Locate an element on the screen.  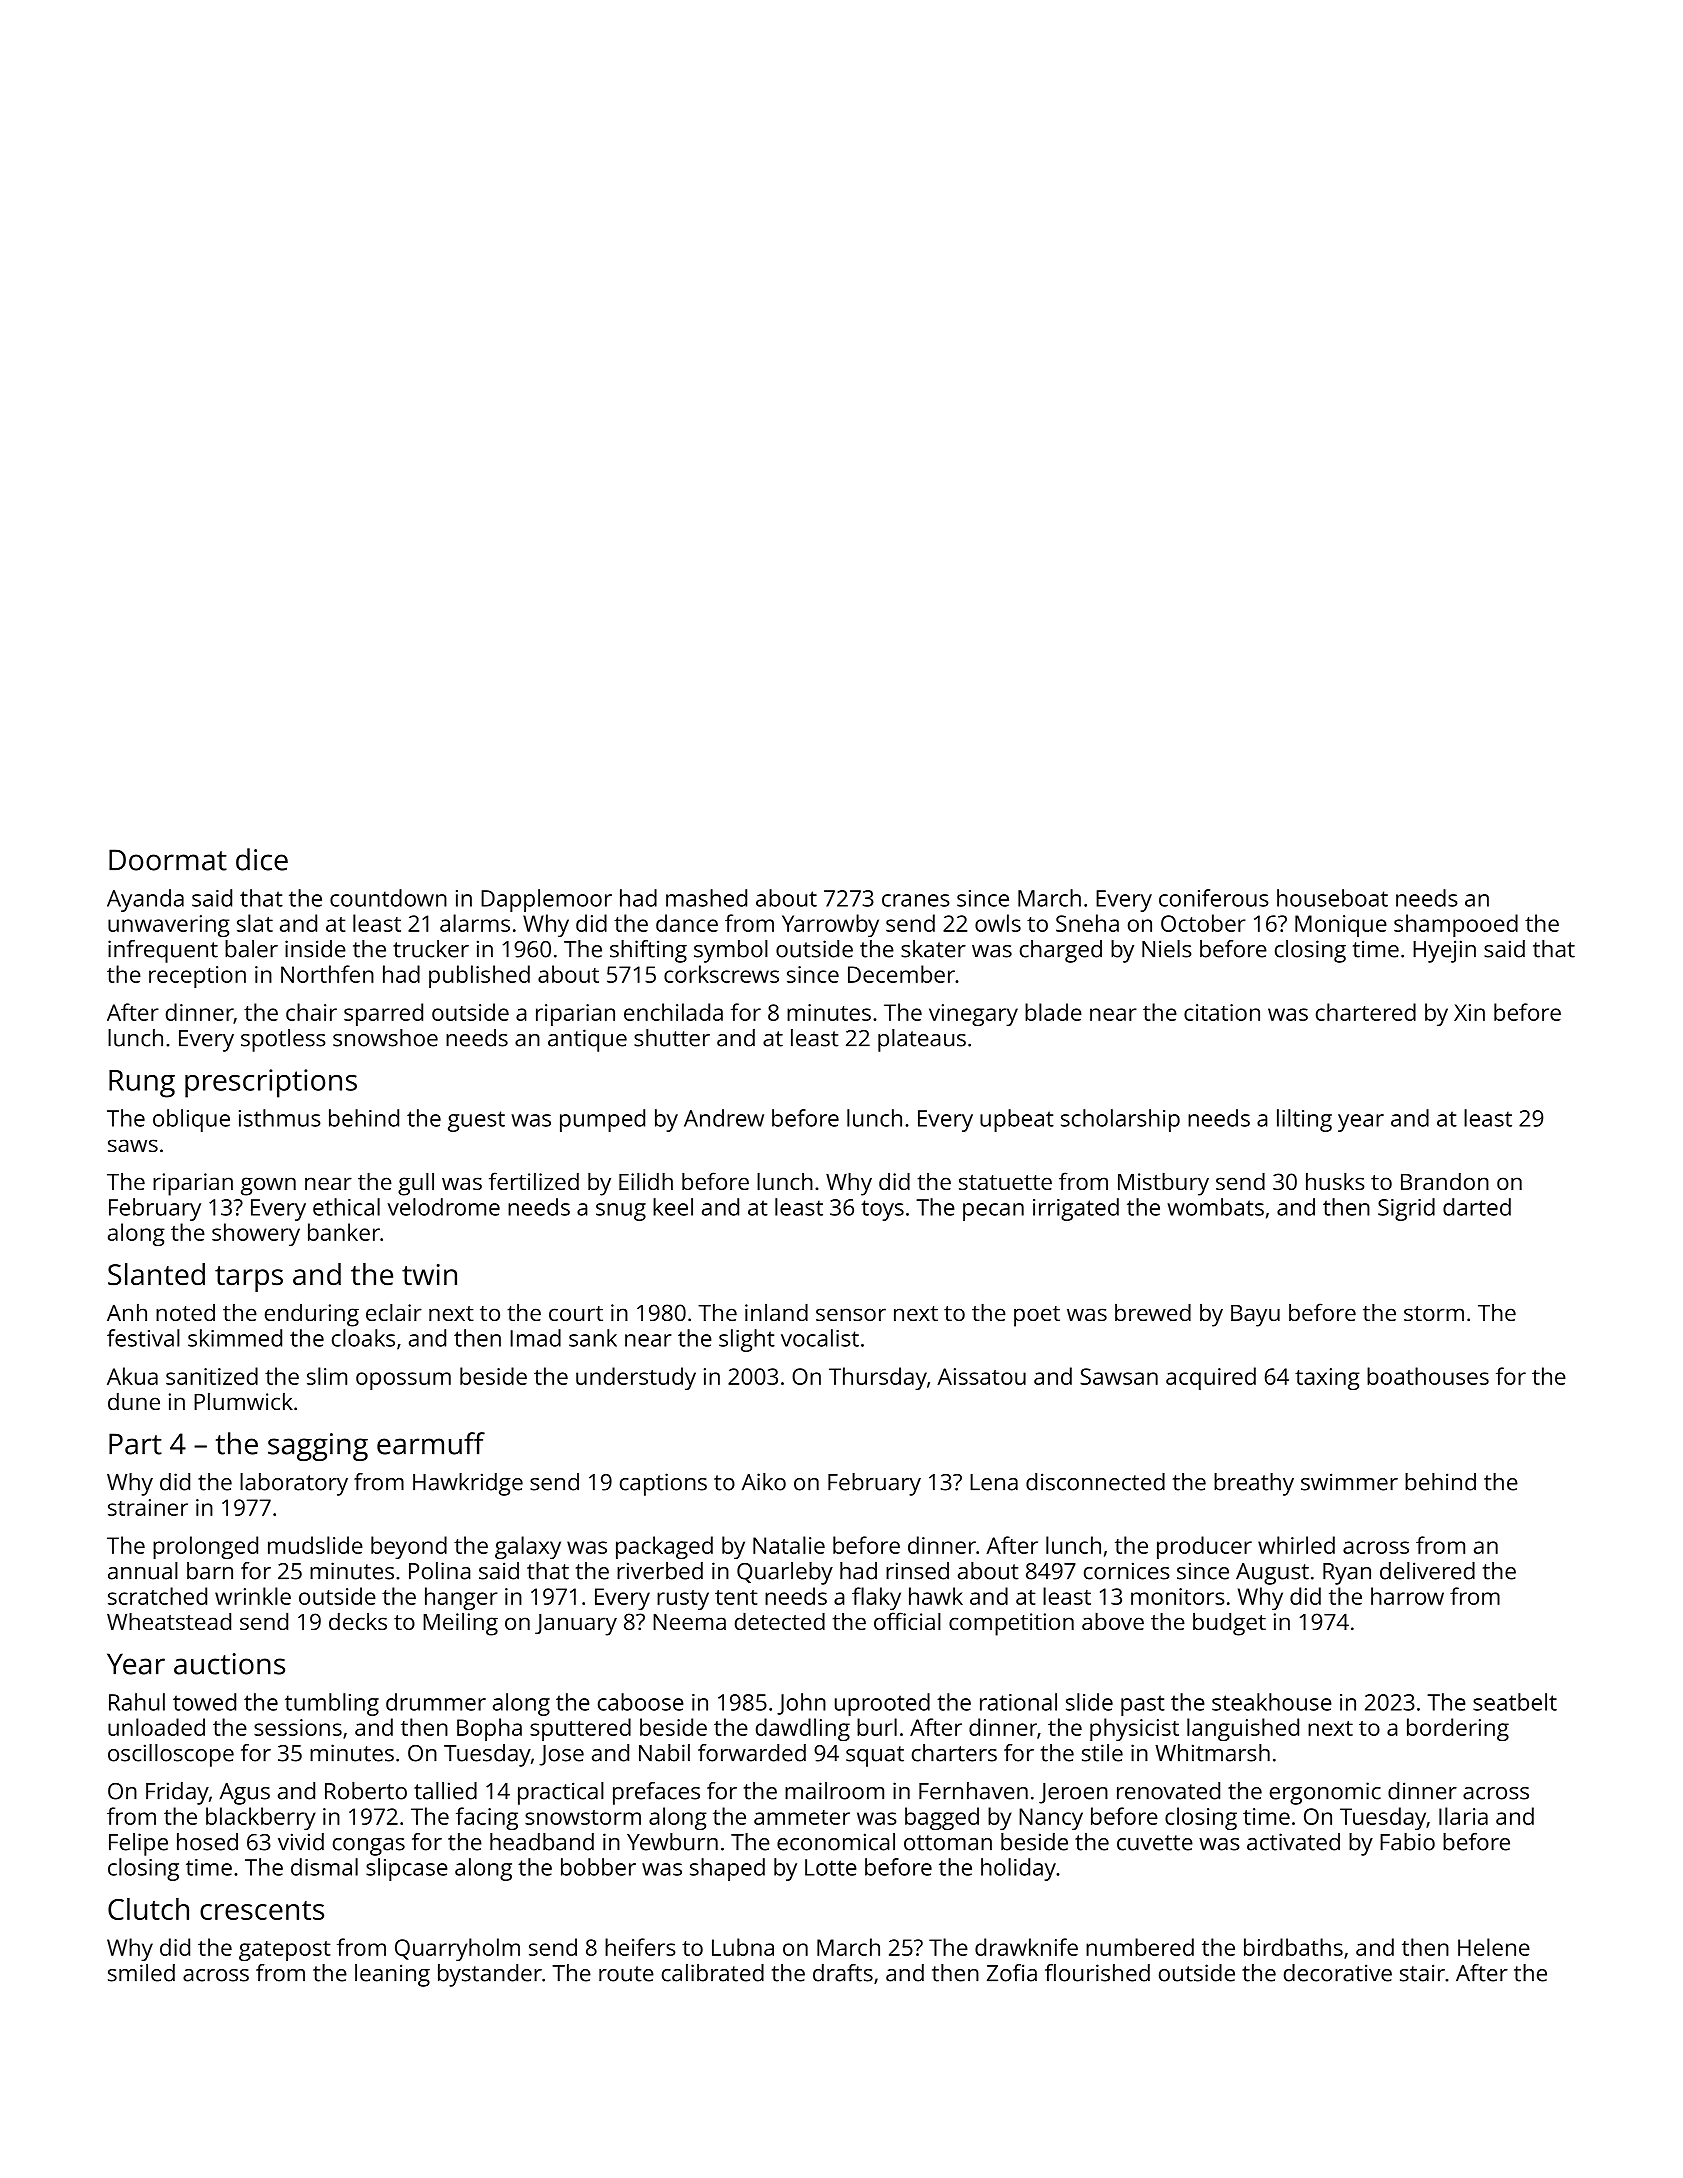
coniferous is located at coordinates (1214, 898).
